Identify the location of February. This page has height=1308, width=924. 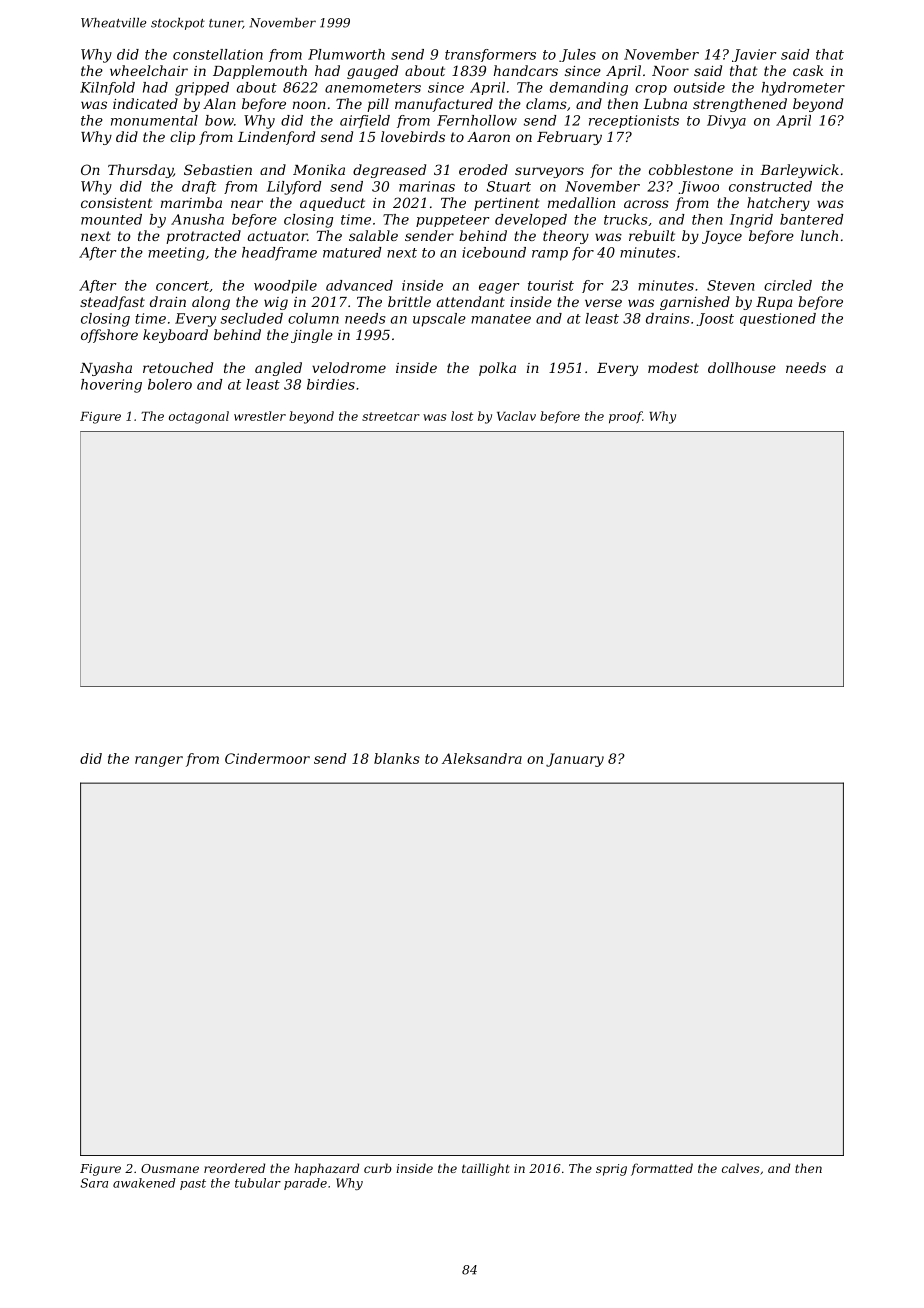
(569, 138).
